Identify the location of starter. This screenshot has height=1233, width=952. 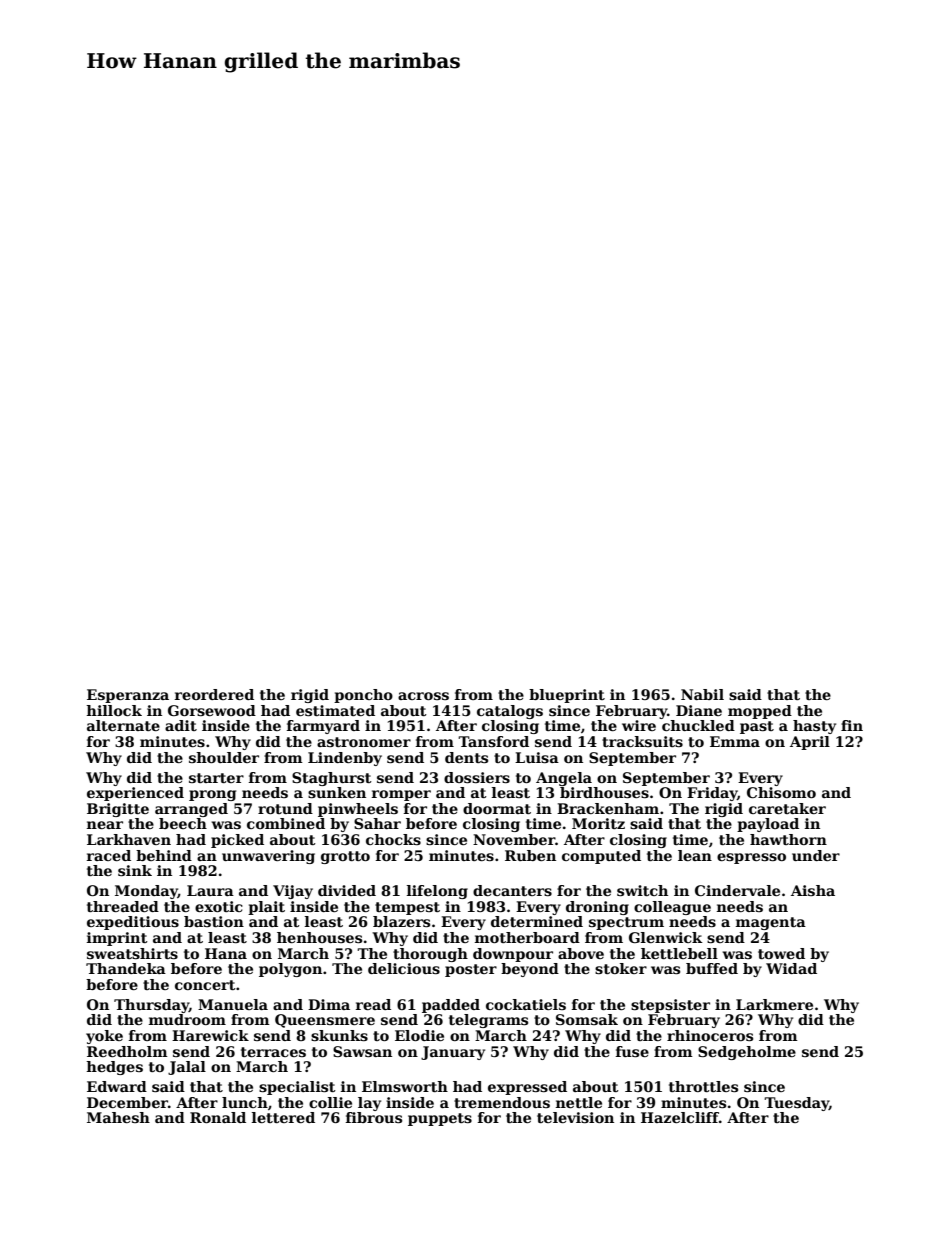
(216, 778).
